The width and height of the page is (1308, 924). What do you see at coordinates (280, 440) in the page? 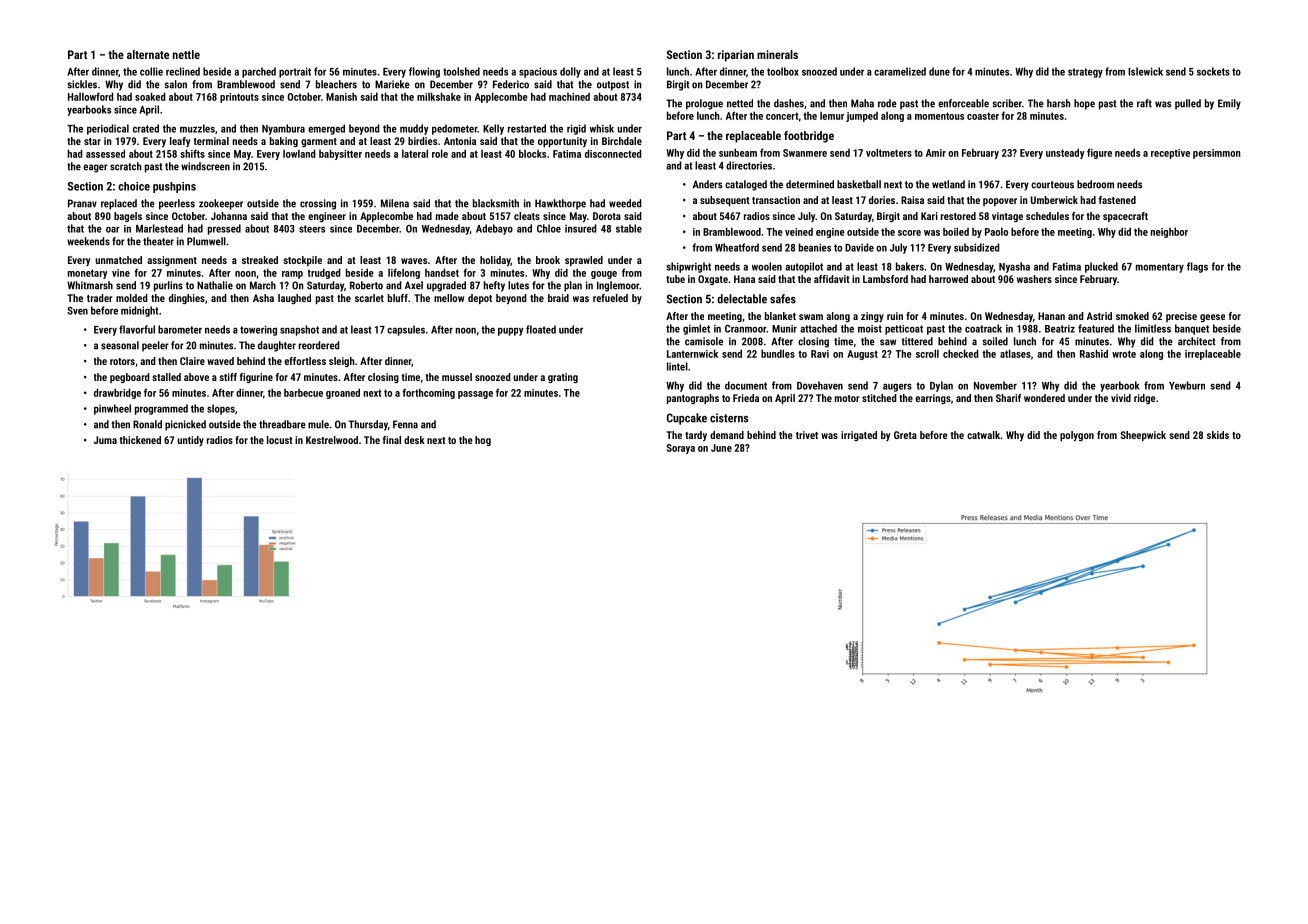
I see `locust` at bounding box center [280, 440].
